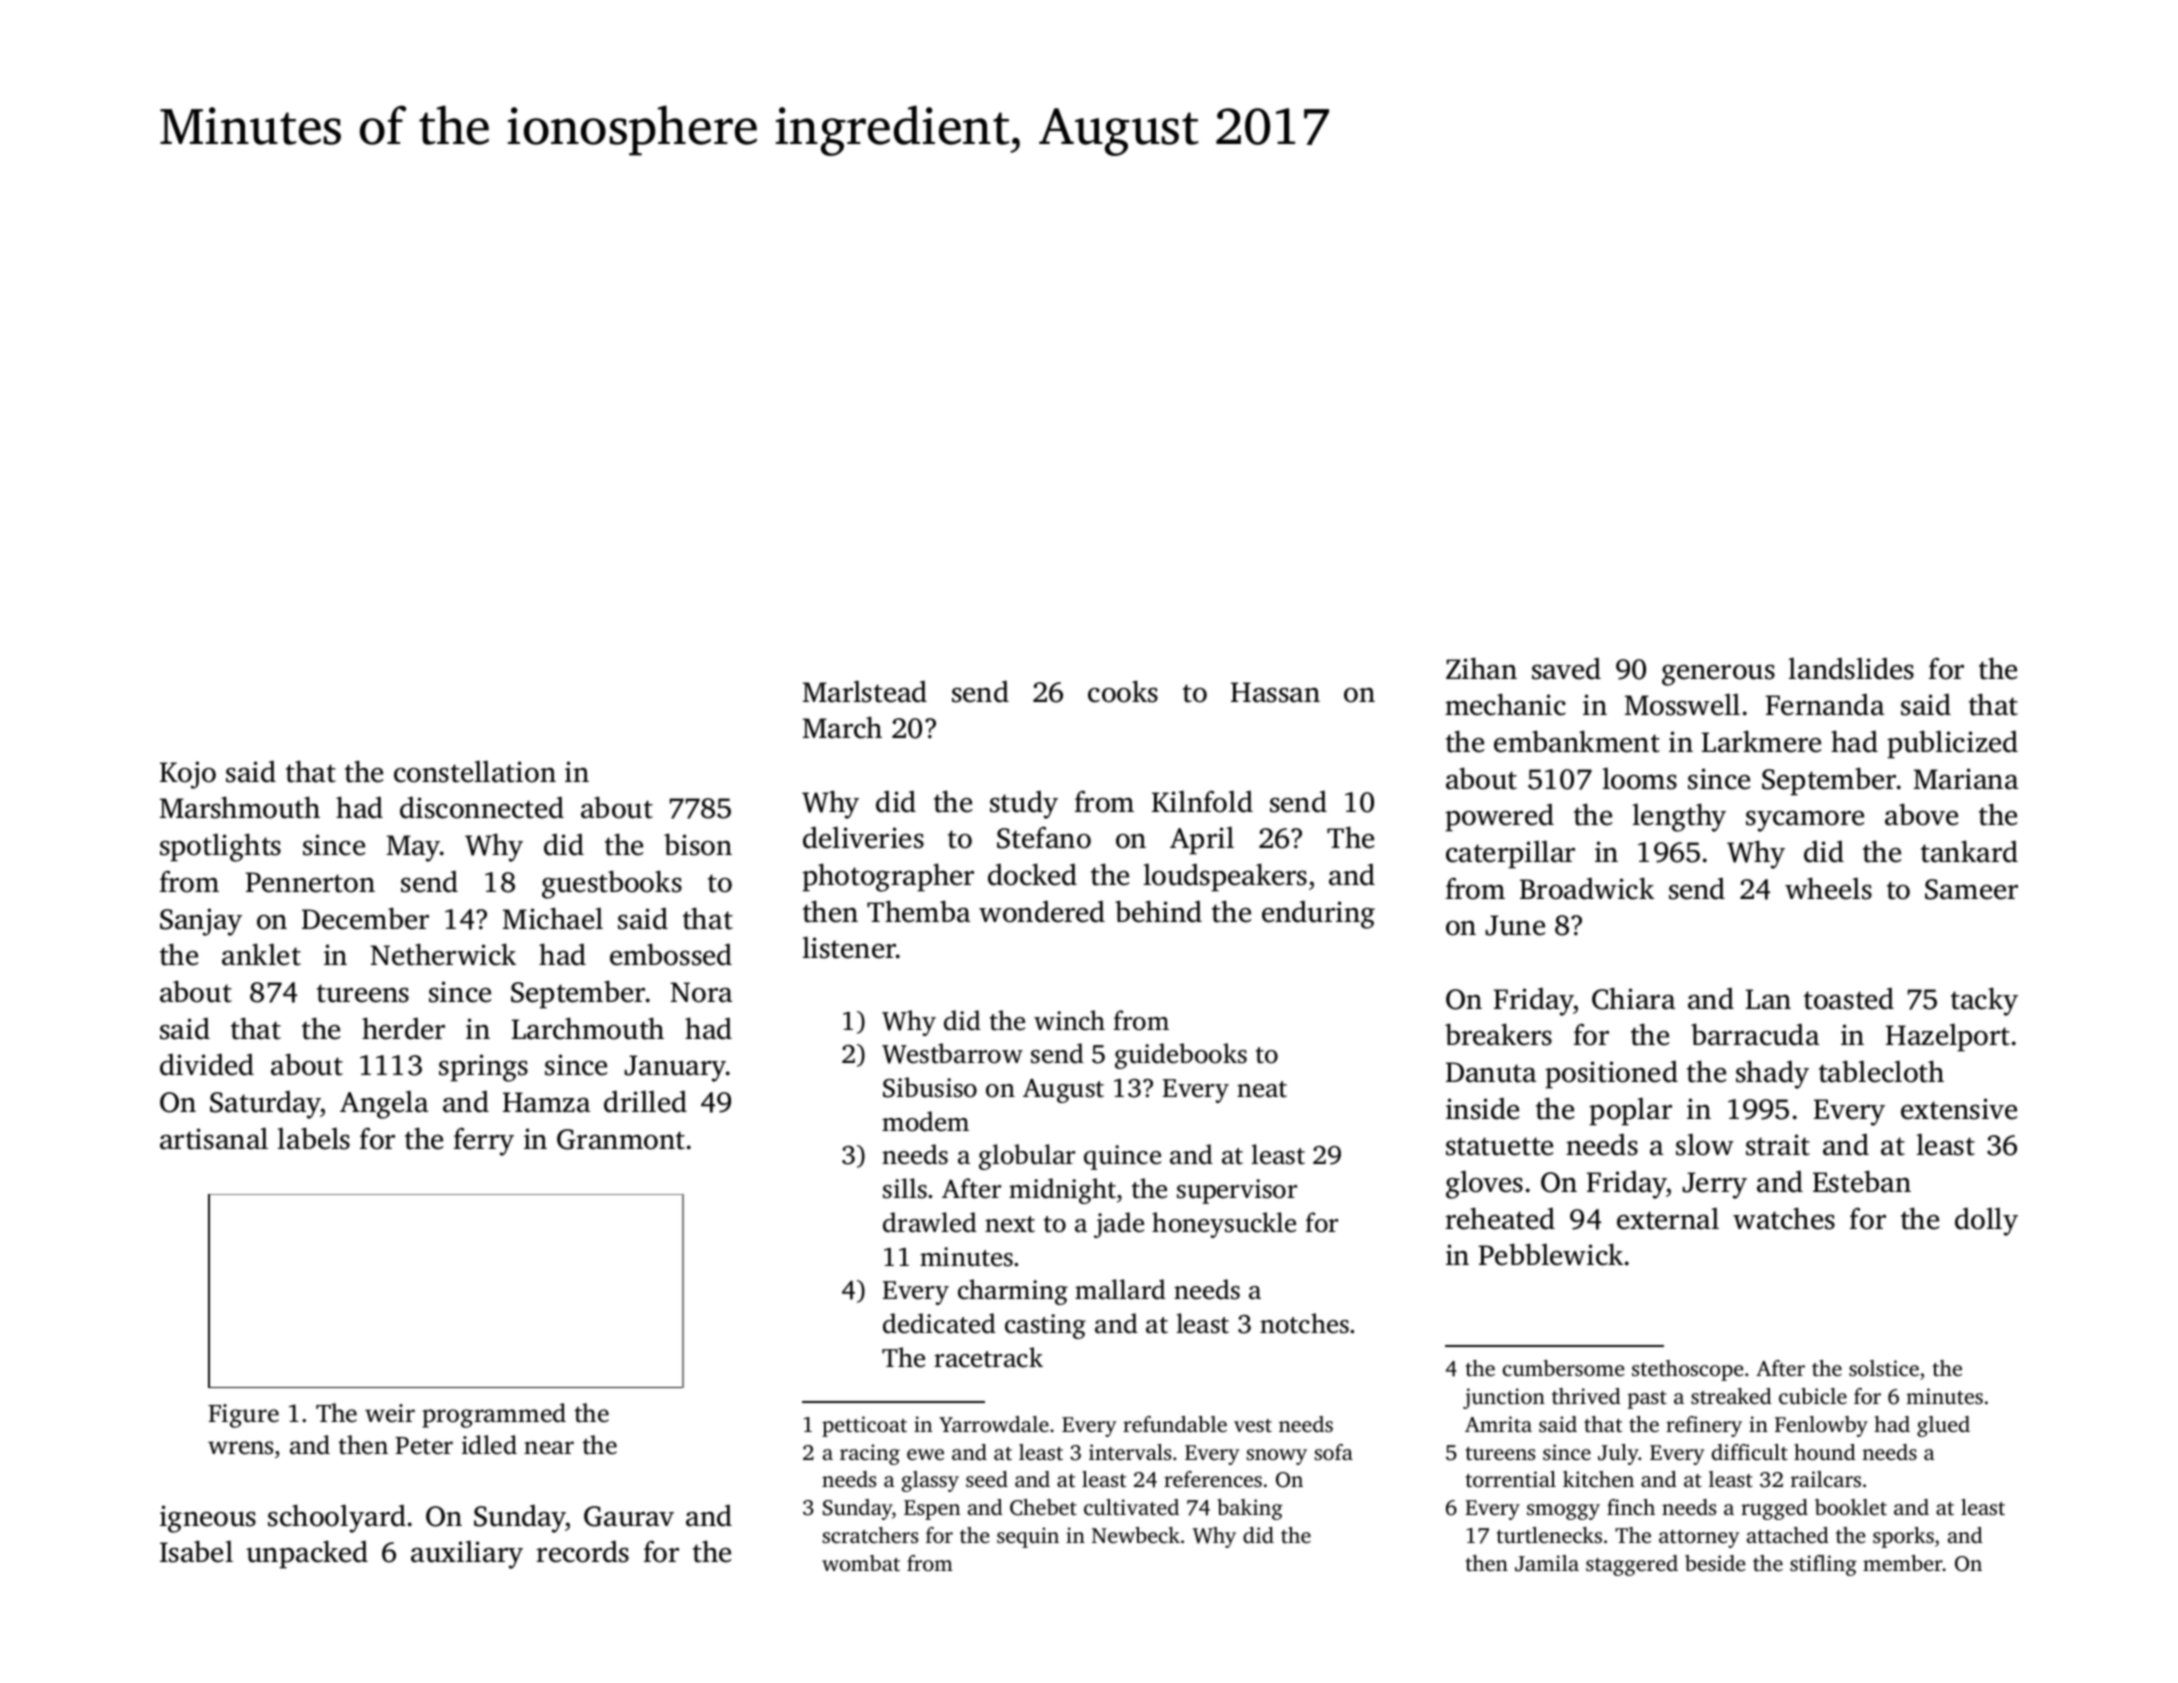  Describe the element at coordinates (925, 1121) in the document. I see `modem` at that location.
